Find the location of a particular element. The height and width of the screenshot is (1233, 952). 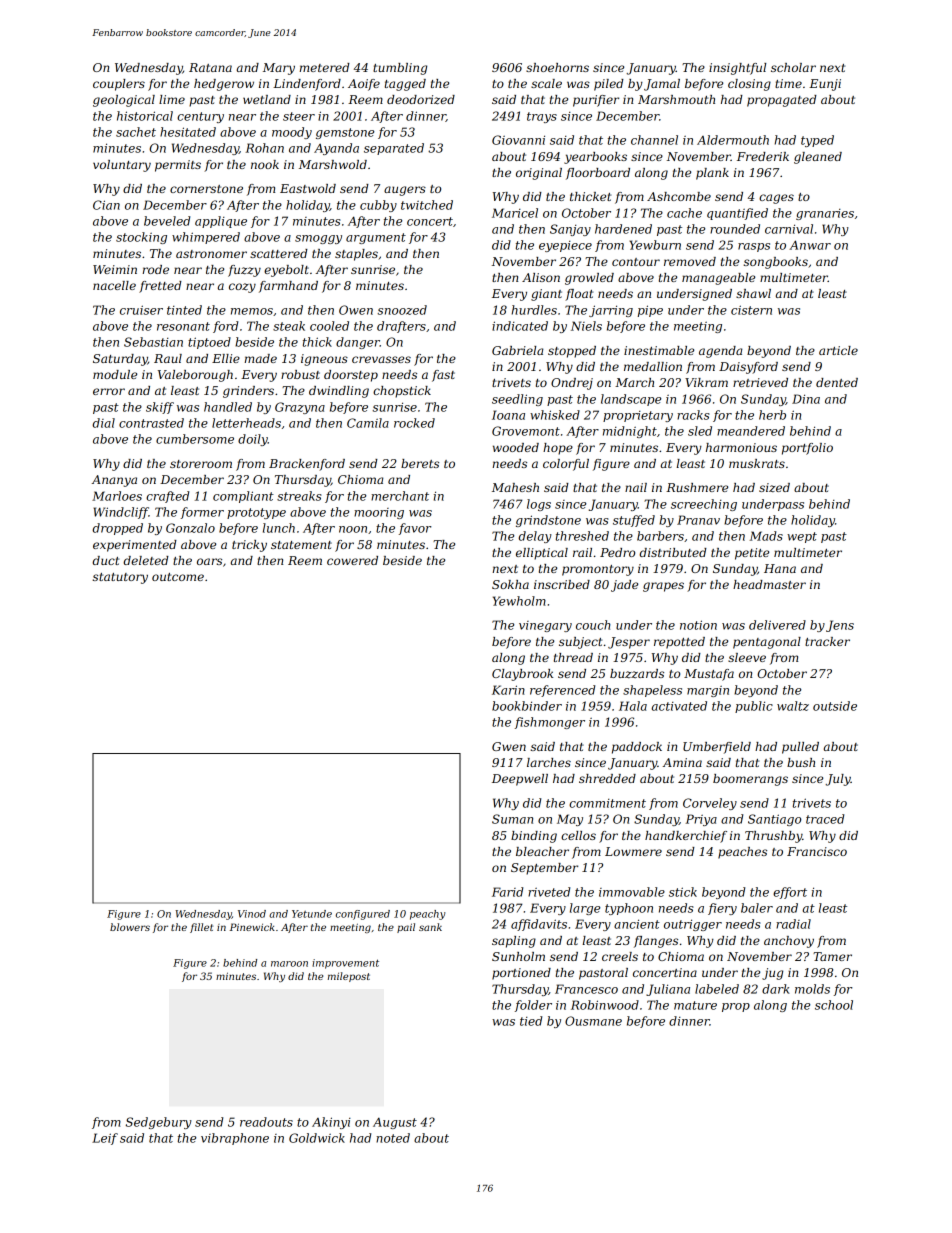

indicated is located at coordinates (520, 326).
